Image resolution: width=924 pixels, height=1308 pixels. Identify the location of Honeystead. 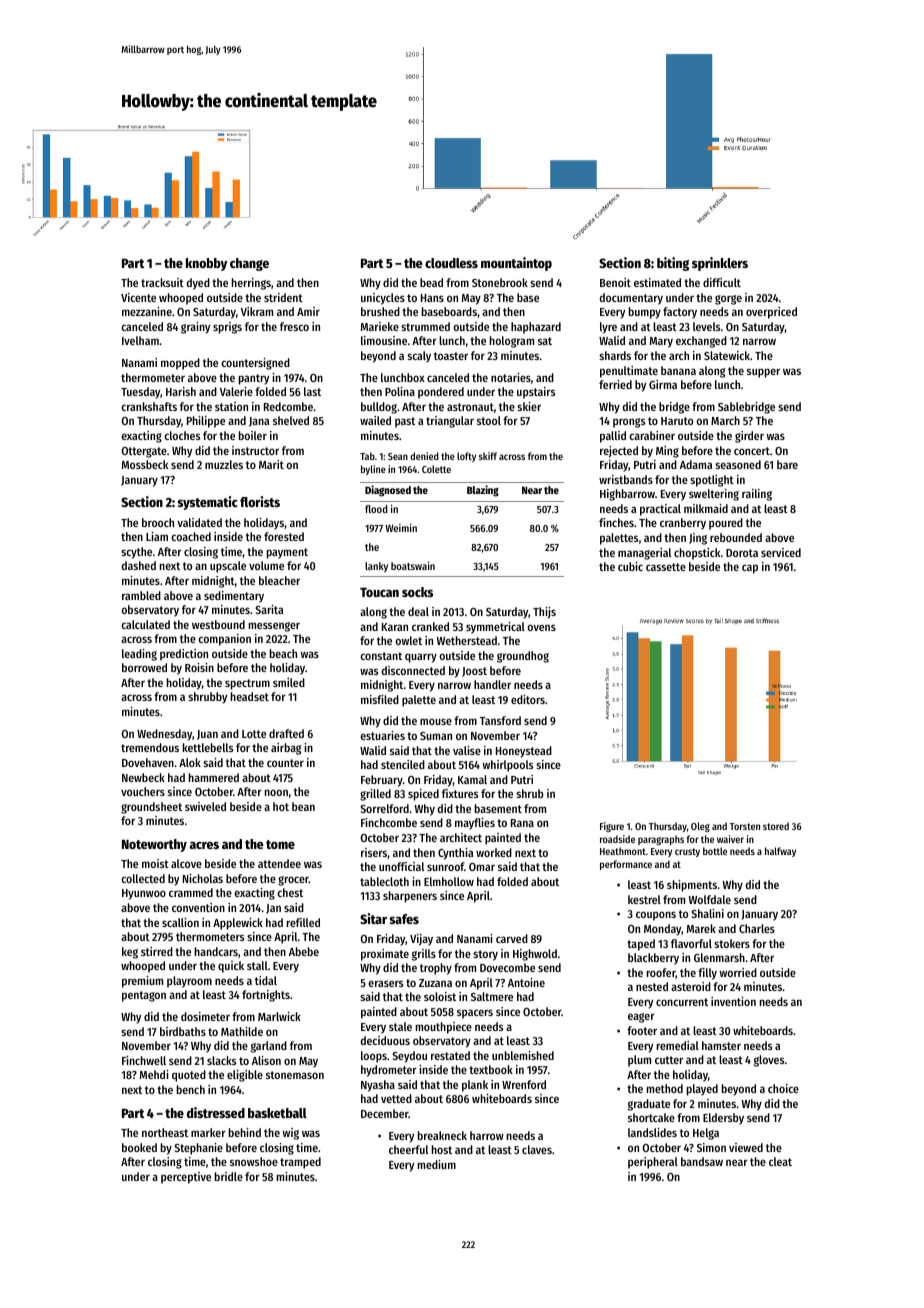
(524, 752).
